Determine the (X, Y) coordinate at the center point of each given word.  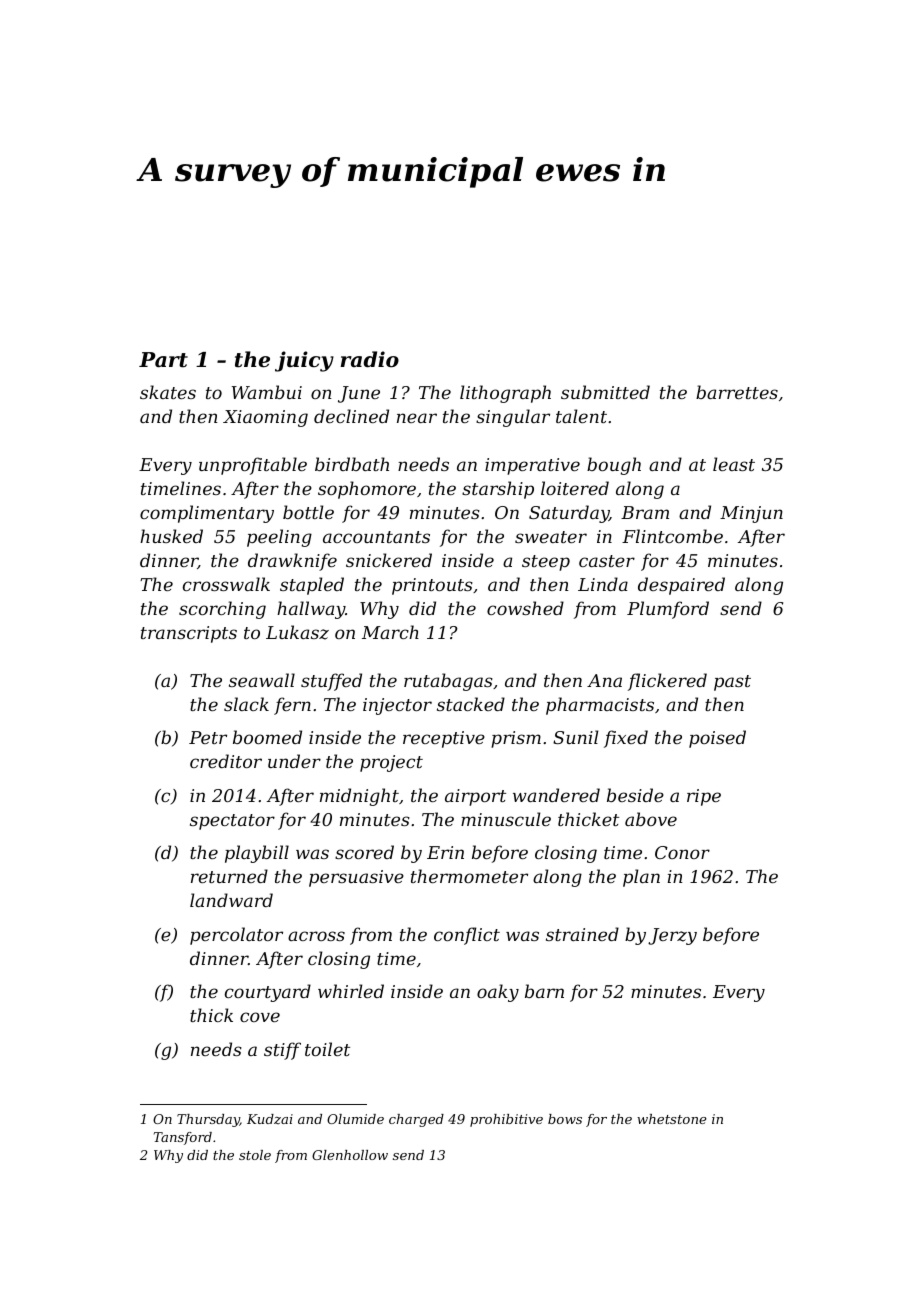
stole (255, 1155)
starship (498, 490)
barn (544, 991)
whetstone (672, 1119)
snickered (389, 560)
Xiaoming (265, 418)
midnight (359, 797)
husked (171, 536)
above (651, 819)
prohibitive (506, 1120)
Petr (208, 737)
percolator (236, 936)
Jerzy (672, 936)
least (734, 464)
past (732, 683)
